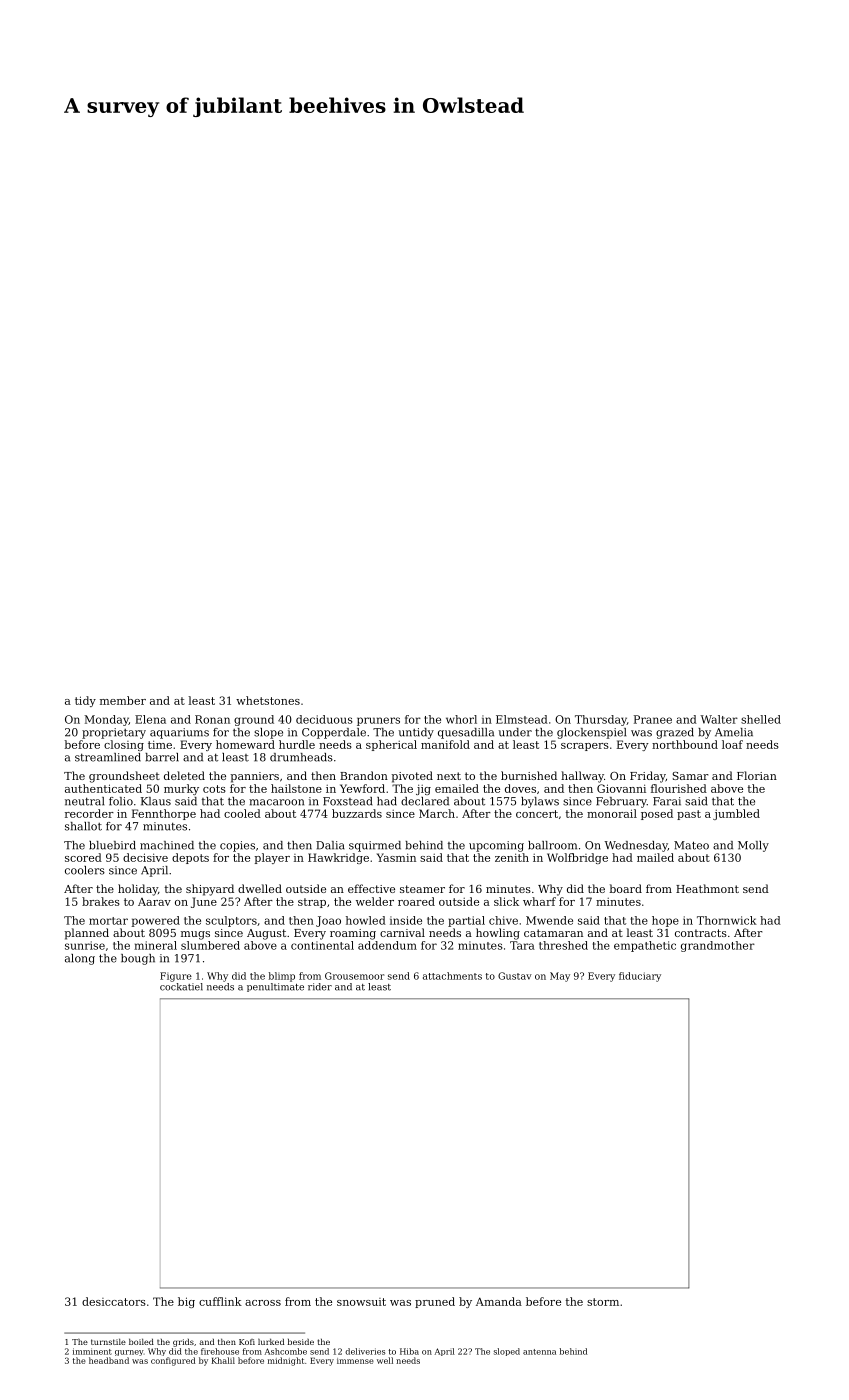 The height and width of the screenshot is (1400, 849). What do you see at coordinates (437, 813) in the screenshot?
I see `March` at bounding box center [437, 813].
